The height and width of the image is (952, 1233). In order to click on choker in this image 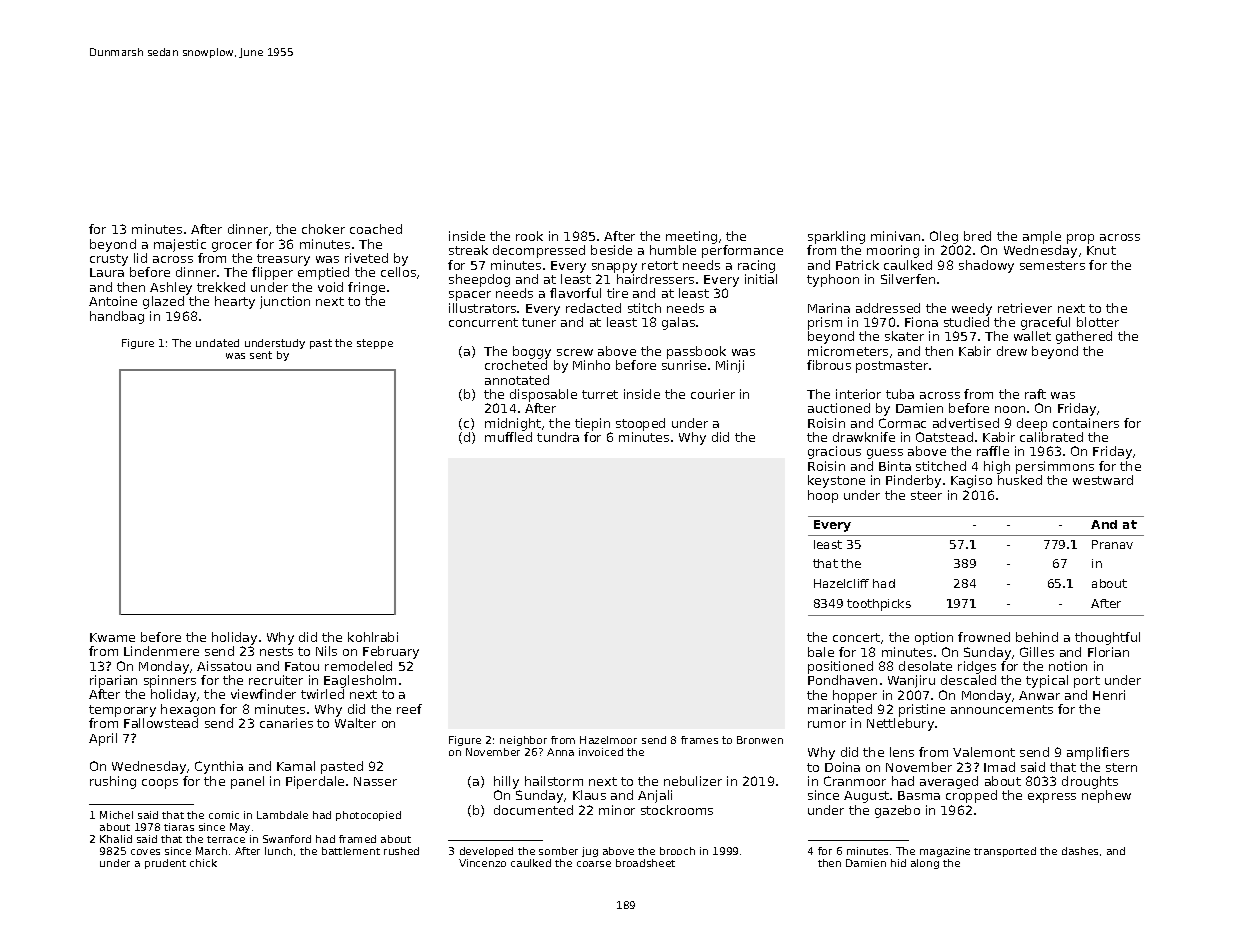, I will do `click(323, 229)`.
